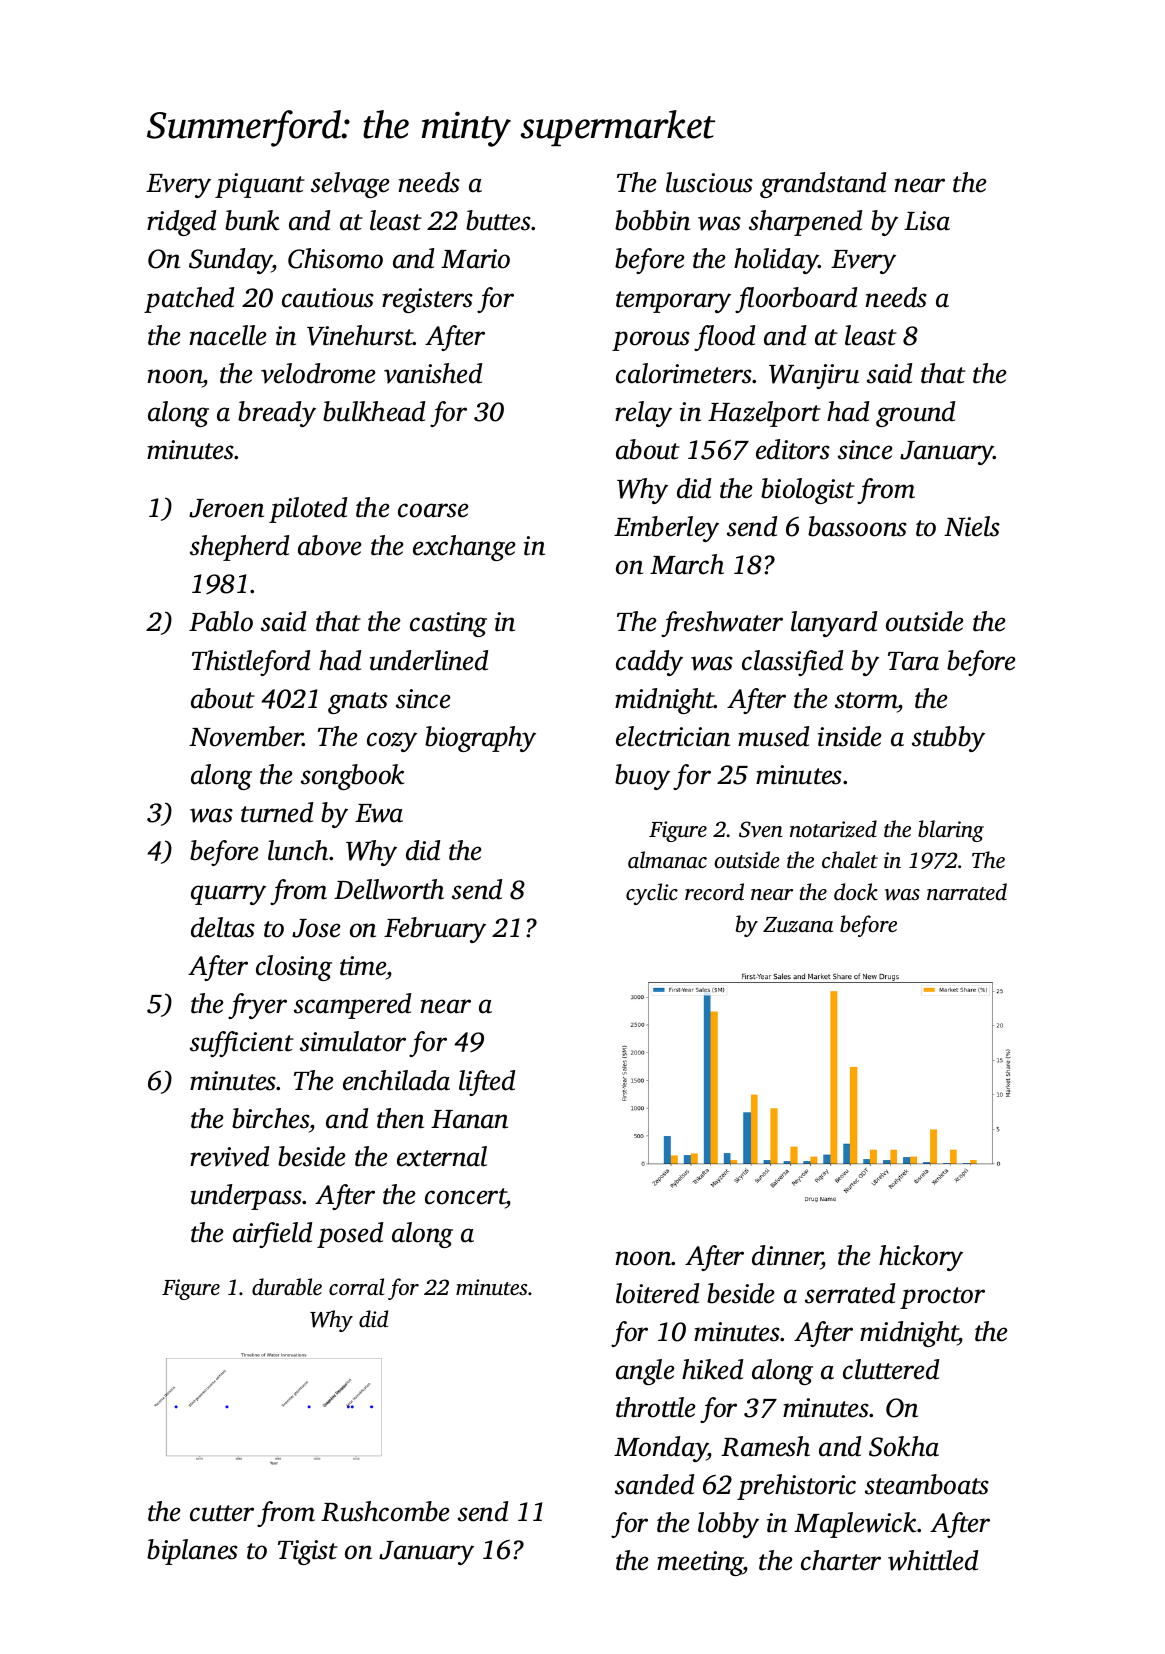 This document has width=1165, height=1654. What do you see at coordinates (927, 221) in the document?
I see `Lisa` at bounding box center [927, 221].
